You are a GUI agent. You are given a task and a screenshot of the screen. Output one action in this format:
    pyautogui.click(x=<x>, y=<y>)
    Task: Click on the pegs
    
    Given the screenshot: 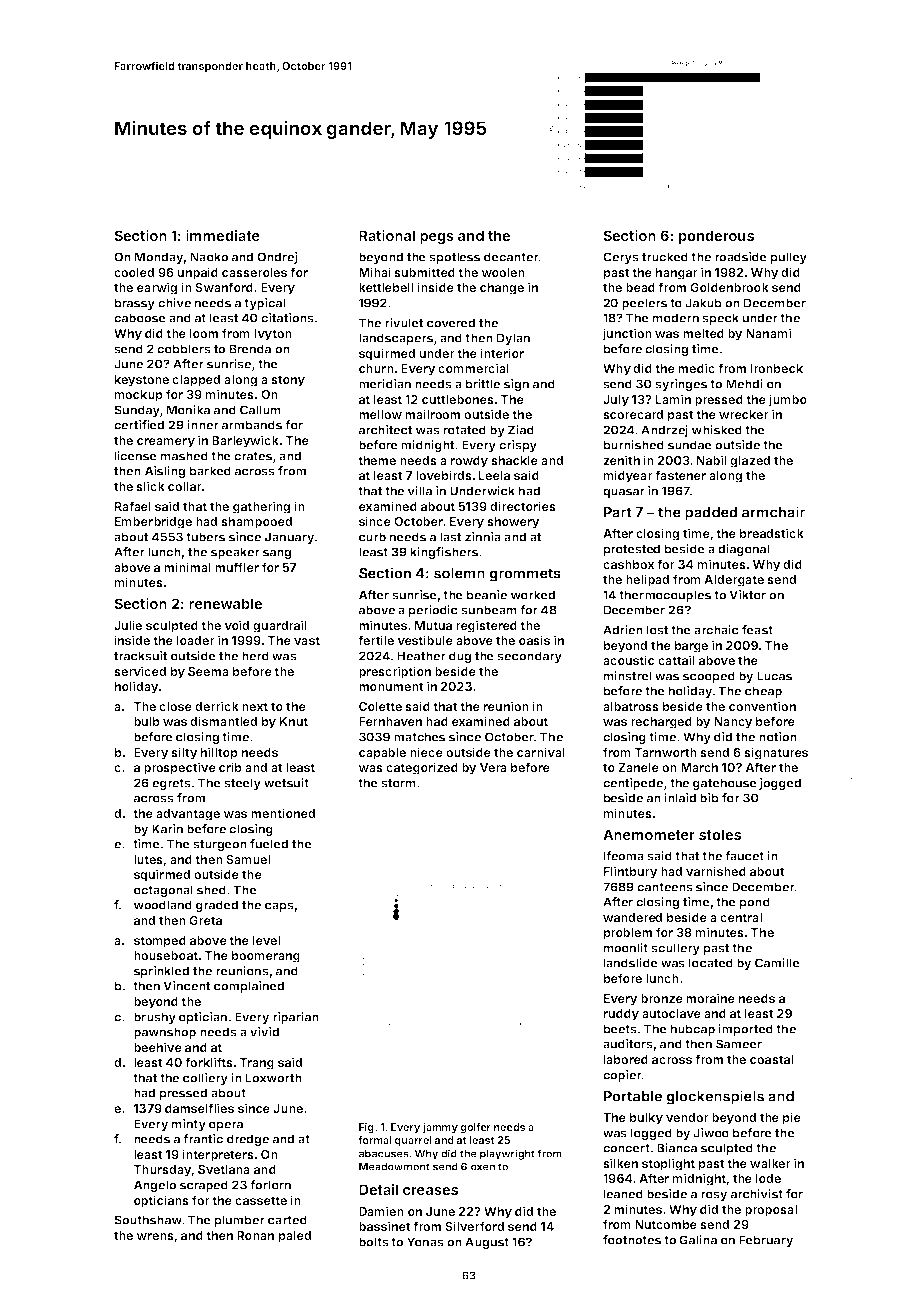 What is the action you would take?
    pyautogui.click(x=437, y=238)
